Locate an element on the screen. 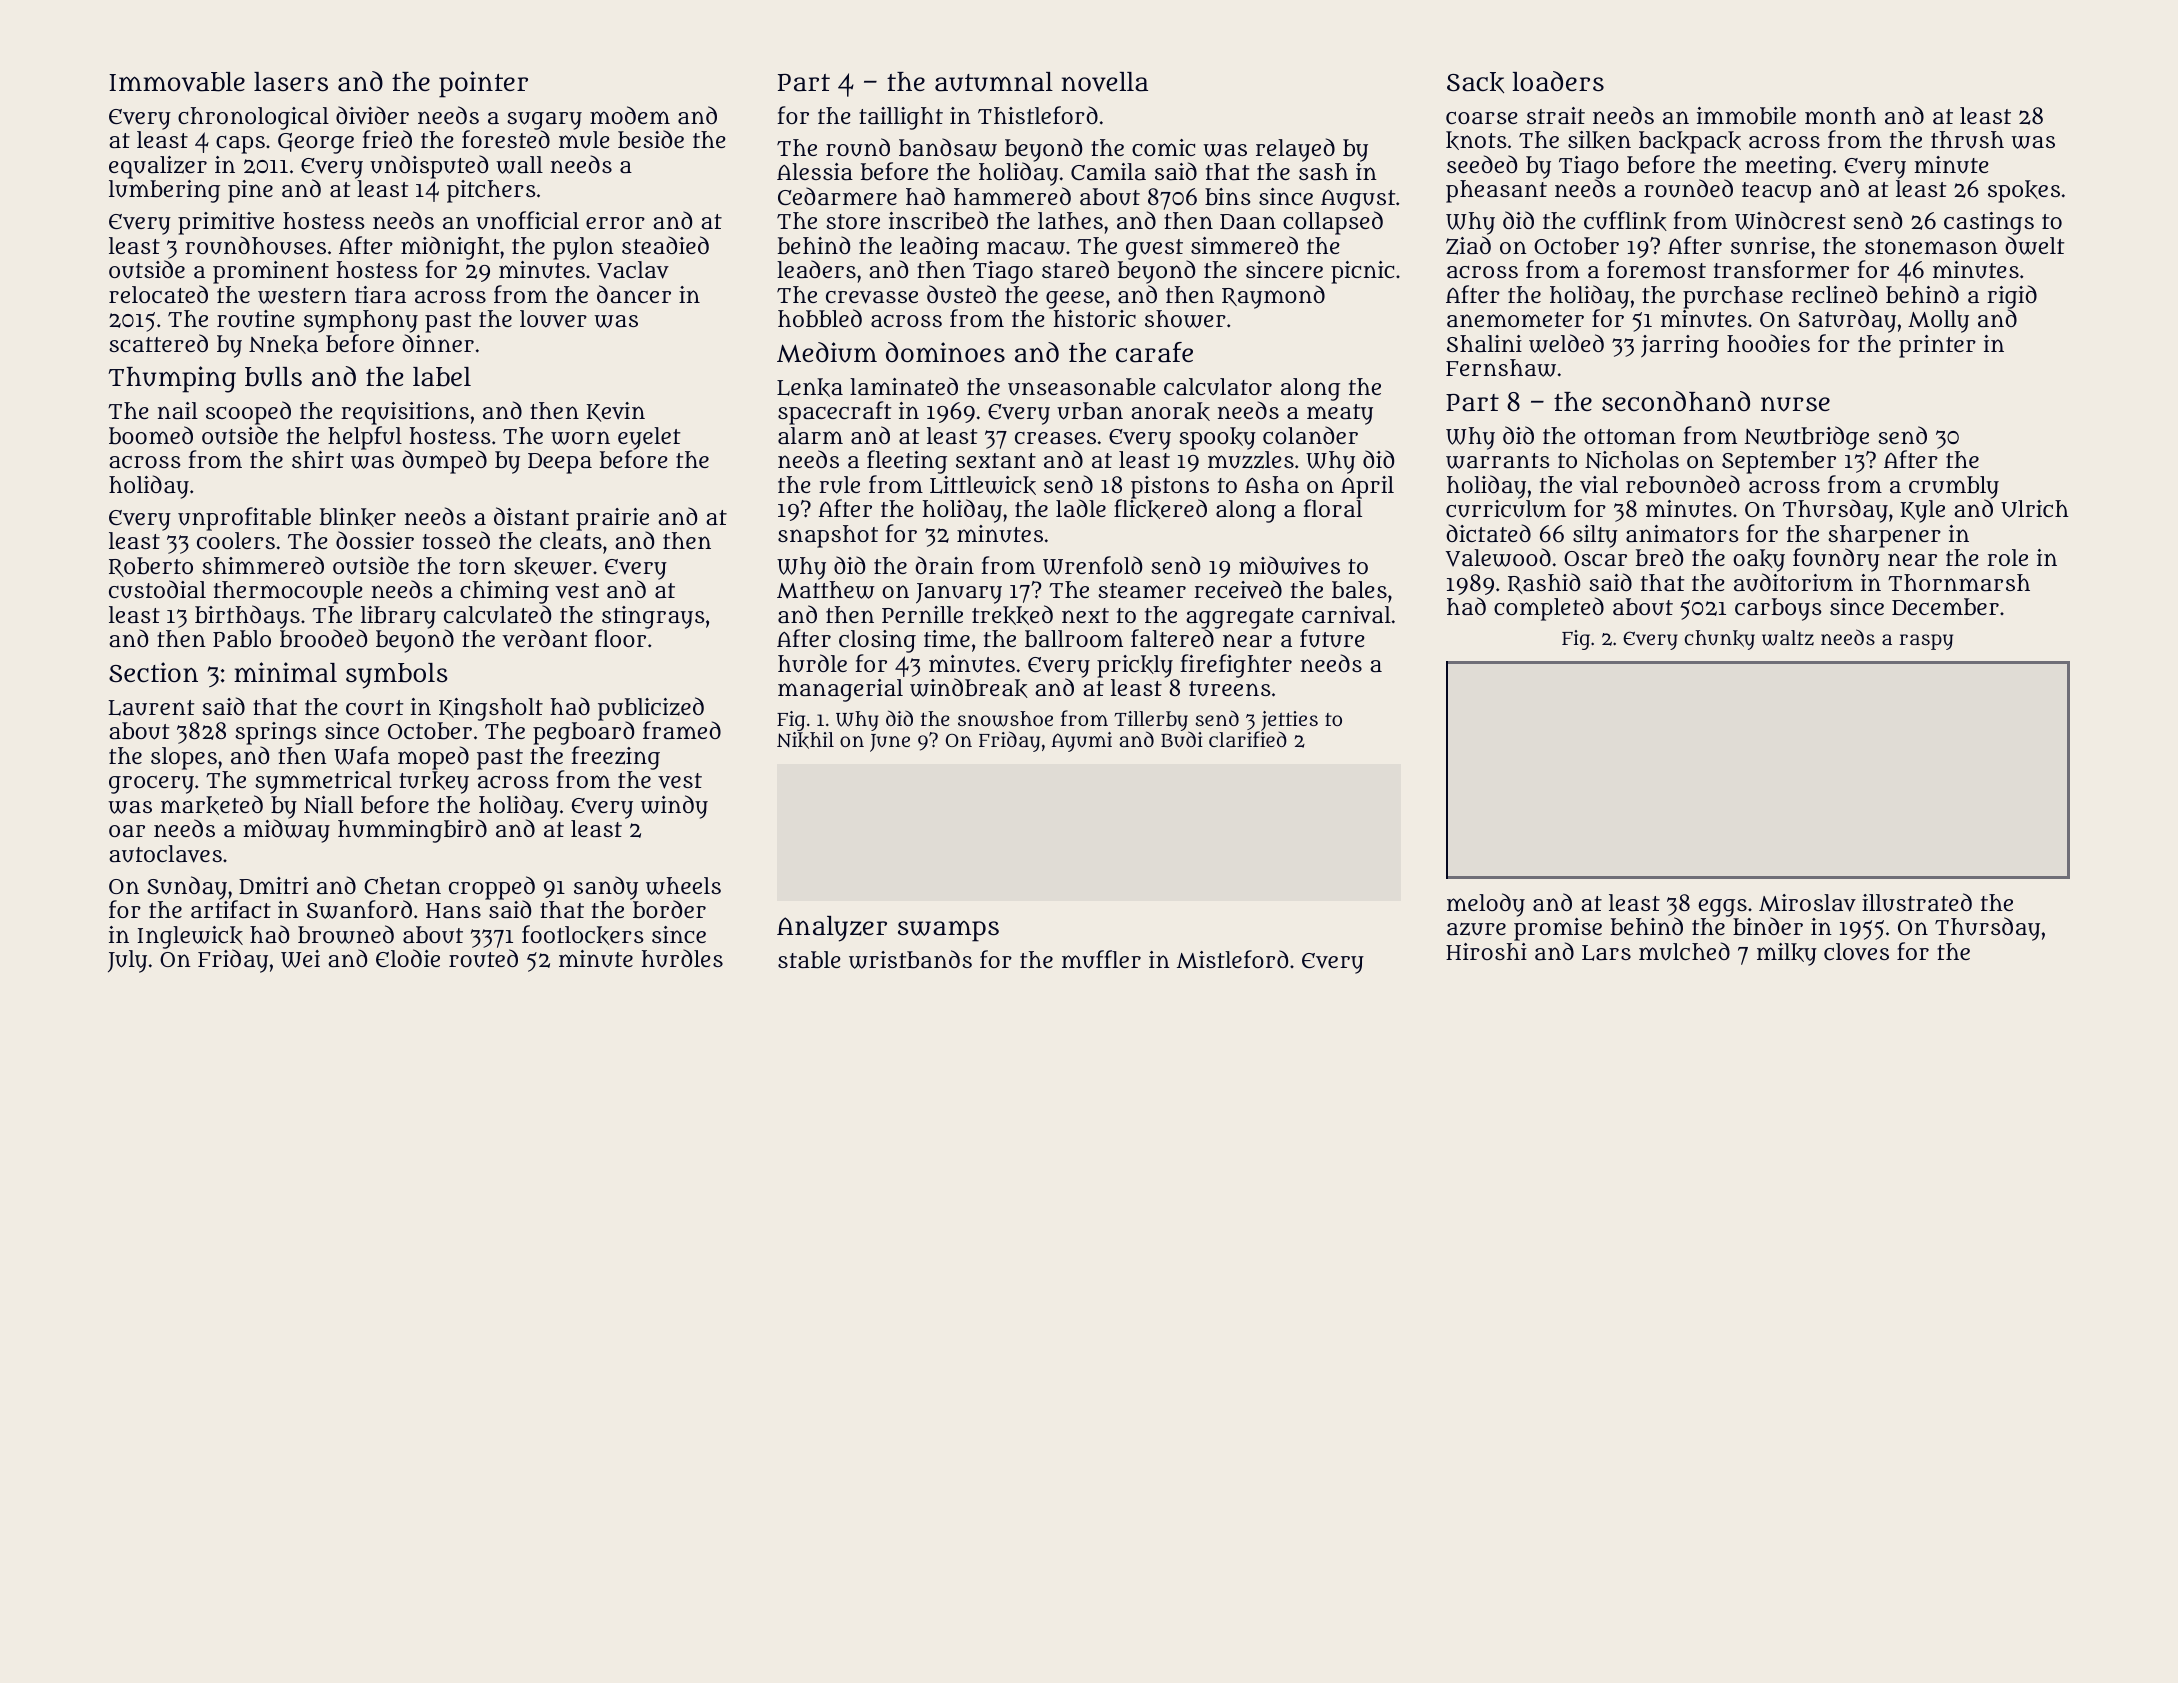 Image resolution: width=2178 pixels, height=1683 pixels. lasers is located at coordinates (291, 82).
